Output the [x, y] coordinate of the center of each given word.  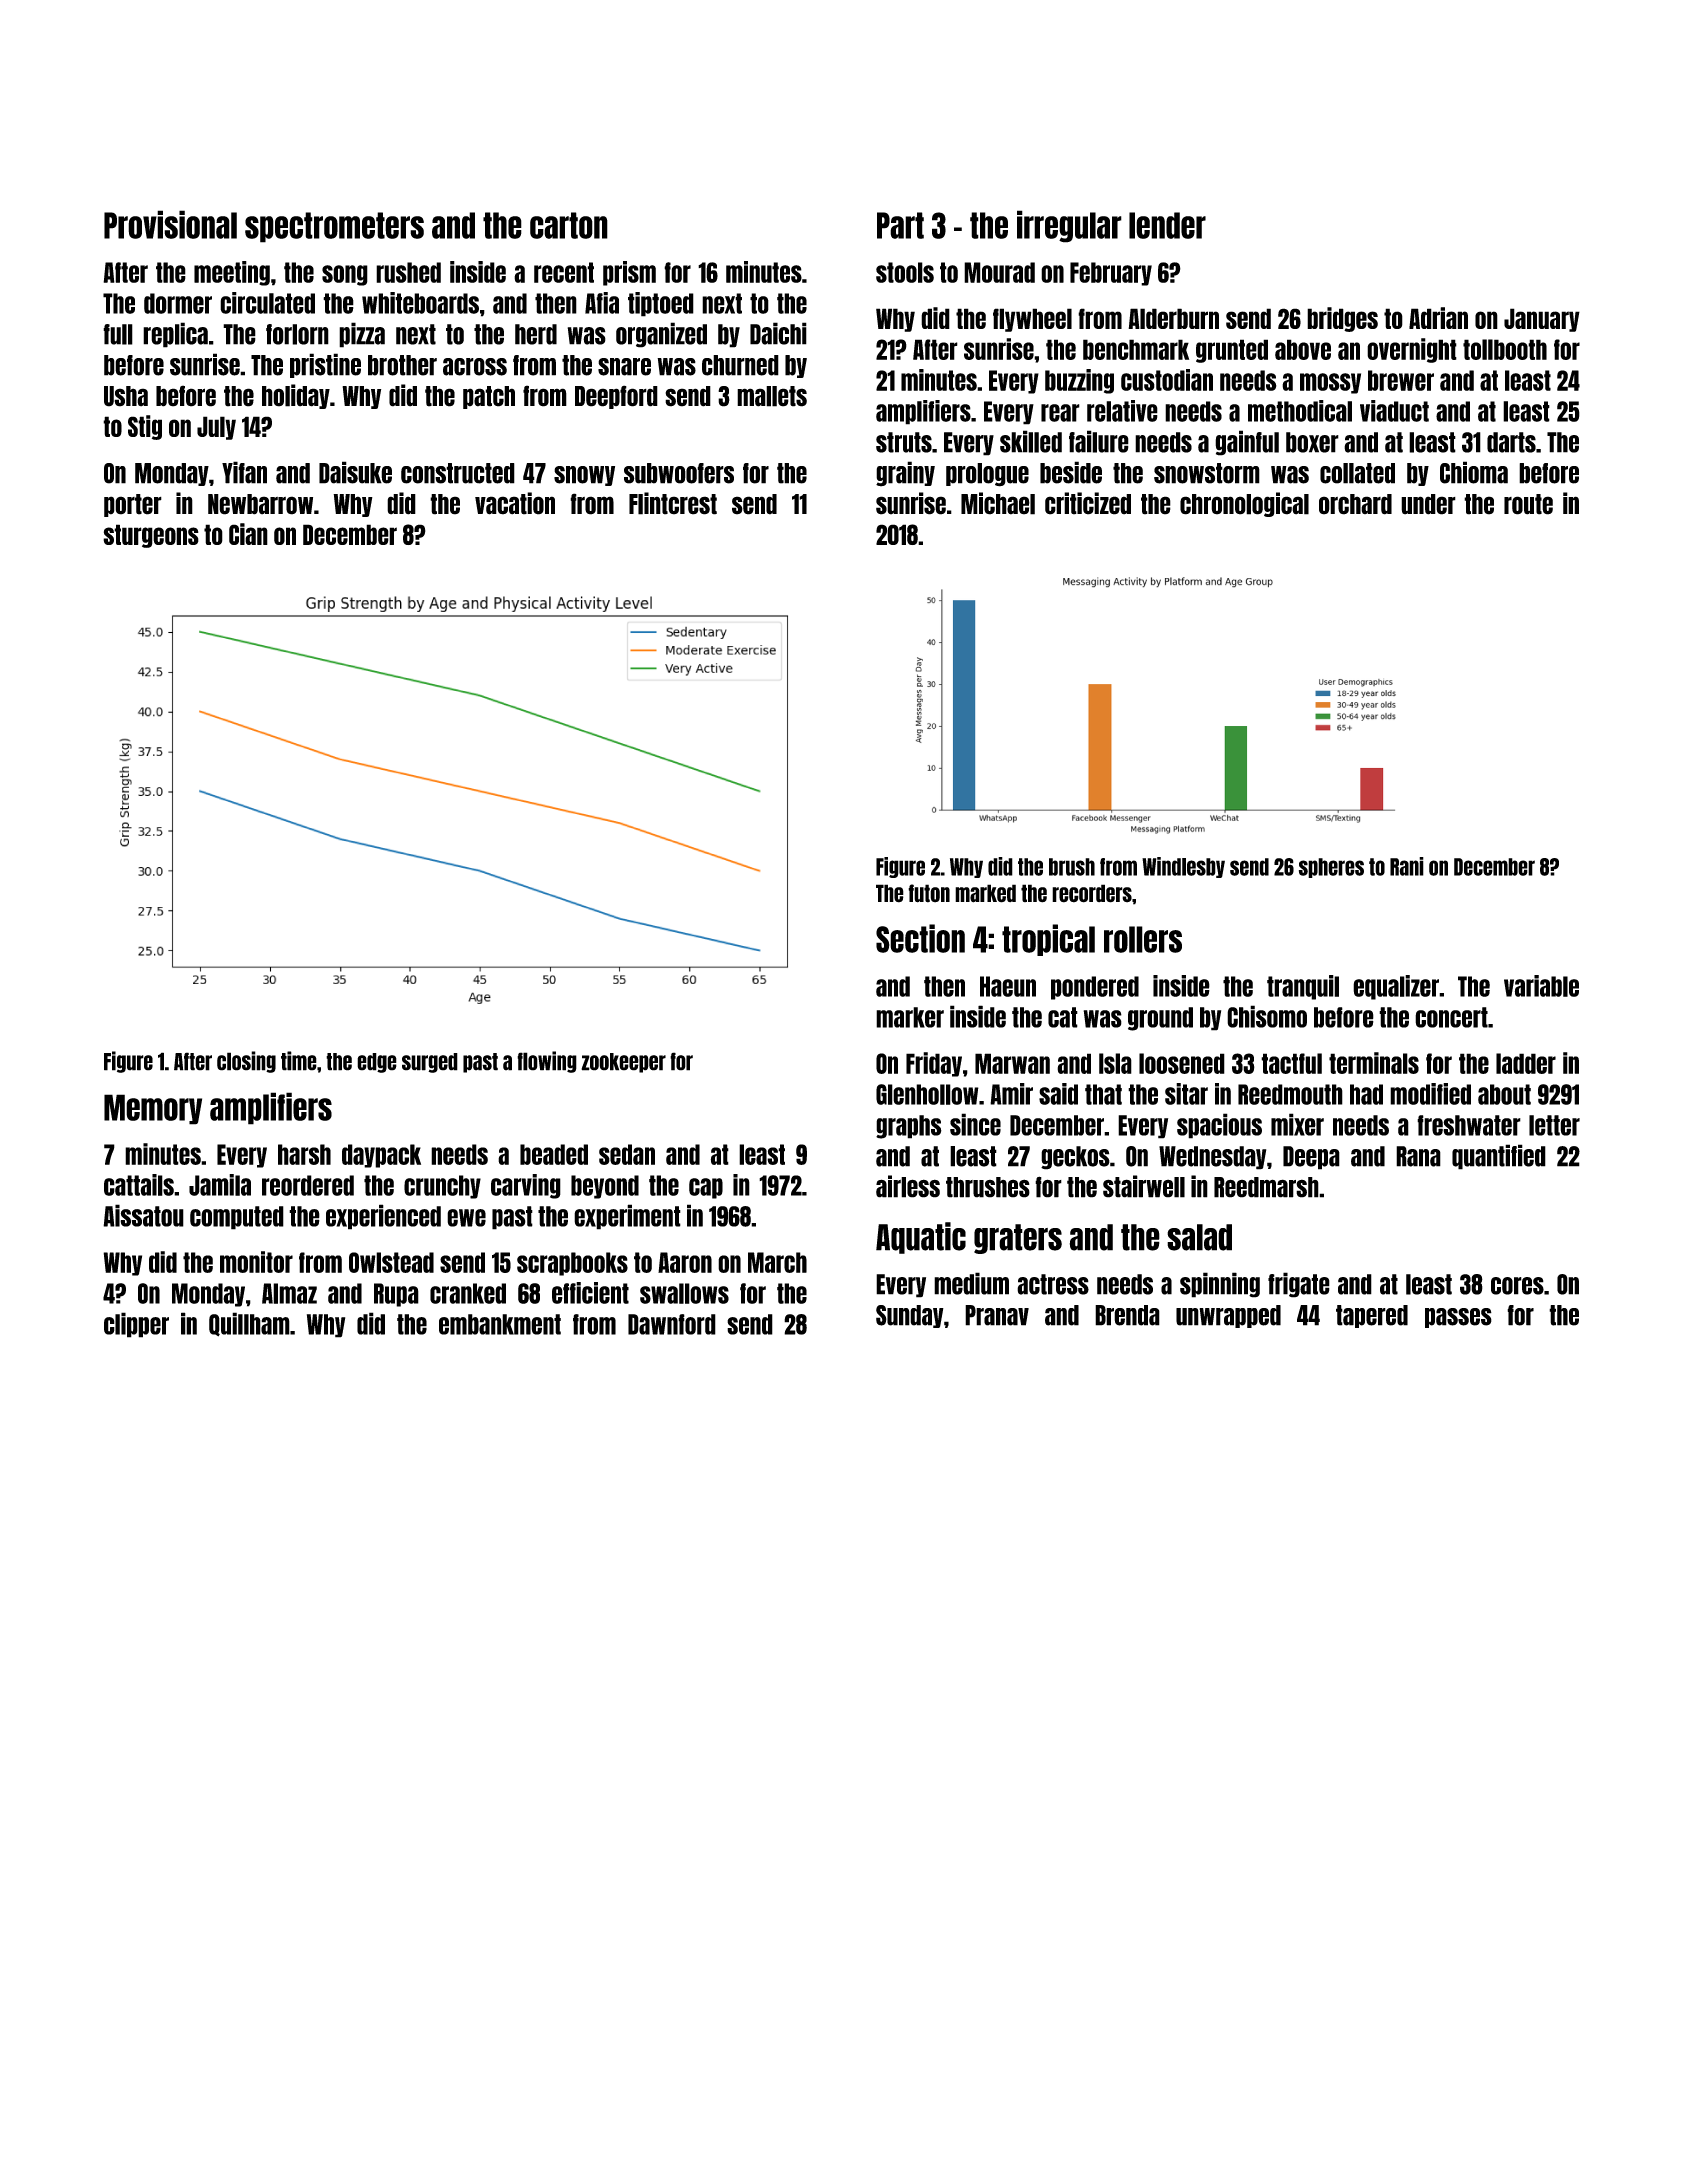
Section [920, 938]
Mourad [999, 272]
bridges [1342, 319]
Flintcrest [673, 503]
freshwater [1469, 1125]
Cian [248, 534]
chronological [1244, 504]
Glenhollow [927, 1094]
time [299, 1061]
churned [740, 365]
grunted [1232, 351]
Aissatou [143, 1215]
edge [377, 1063]
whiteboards [420, 303]
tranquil [1303, 987]
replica [175, 335]
